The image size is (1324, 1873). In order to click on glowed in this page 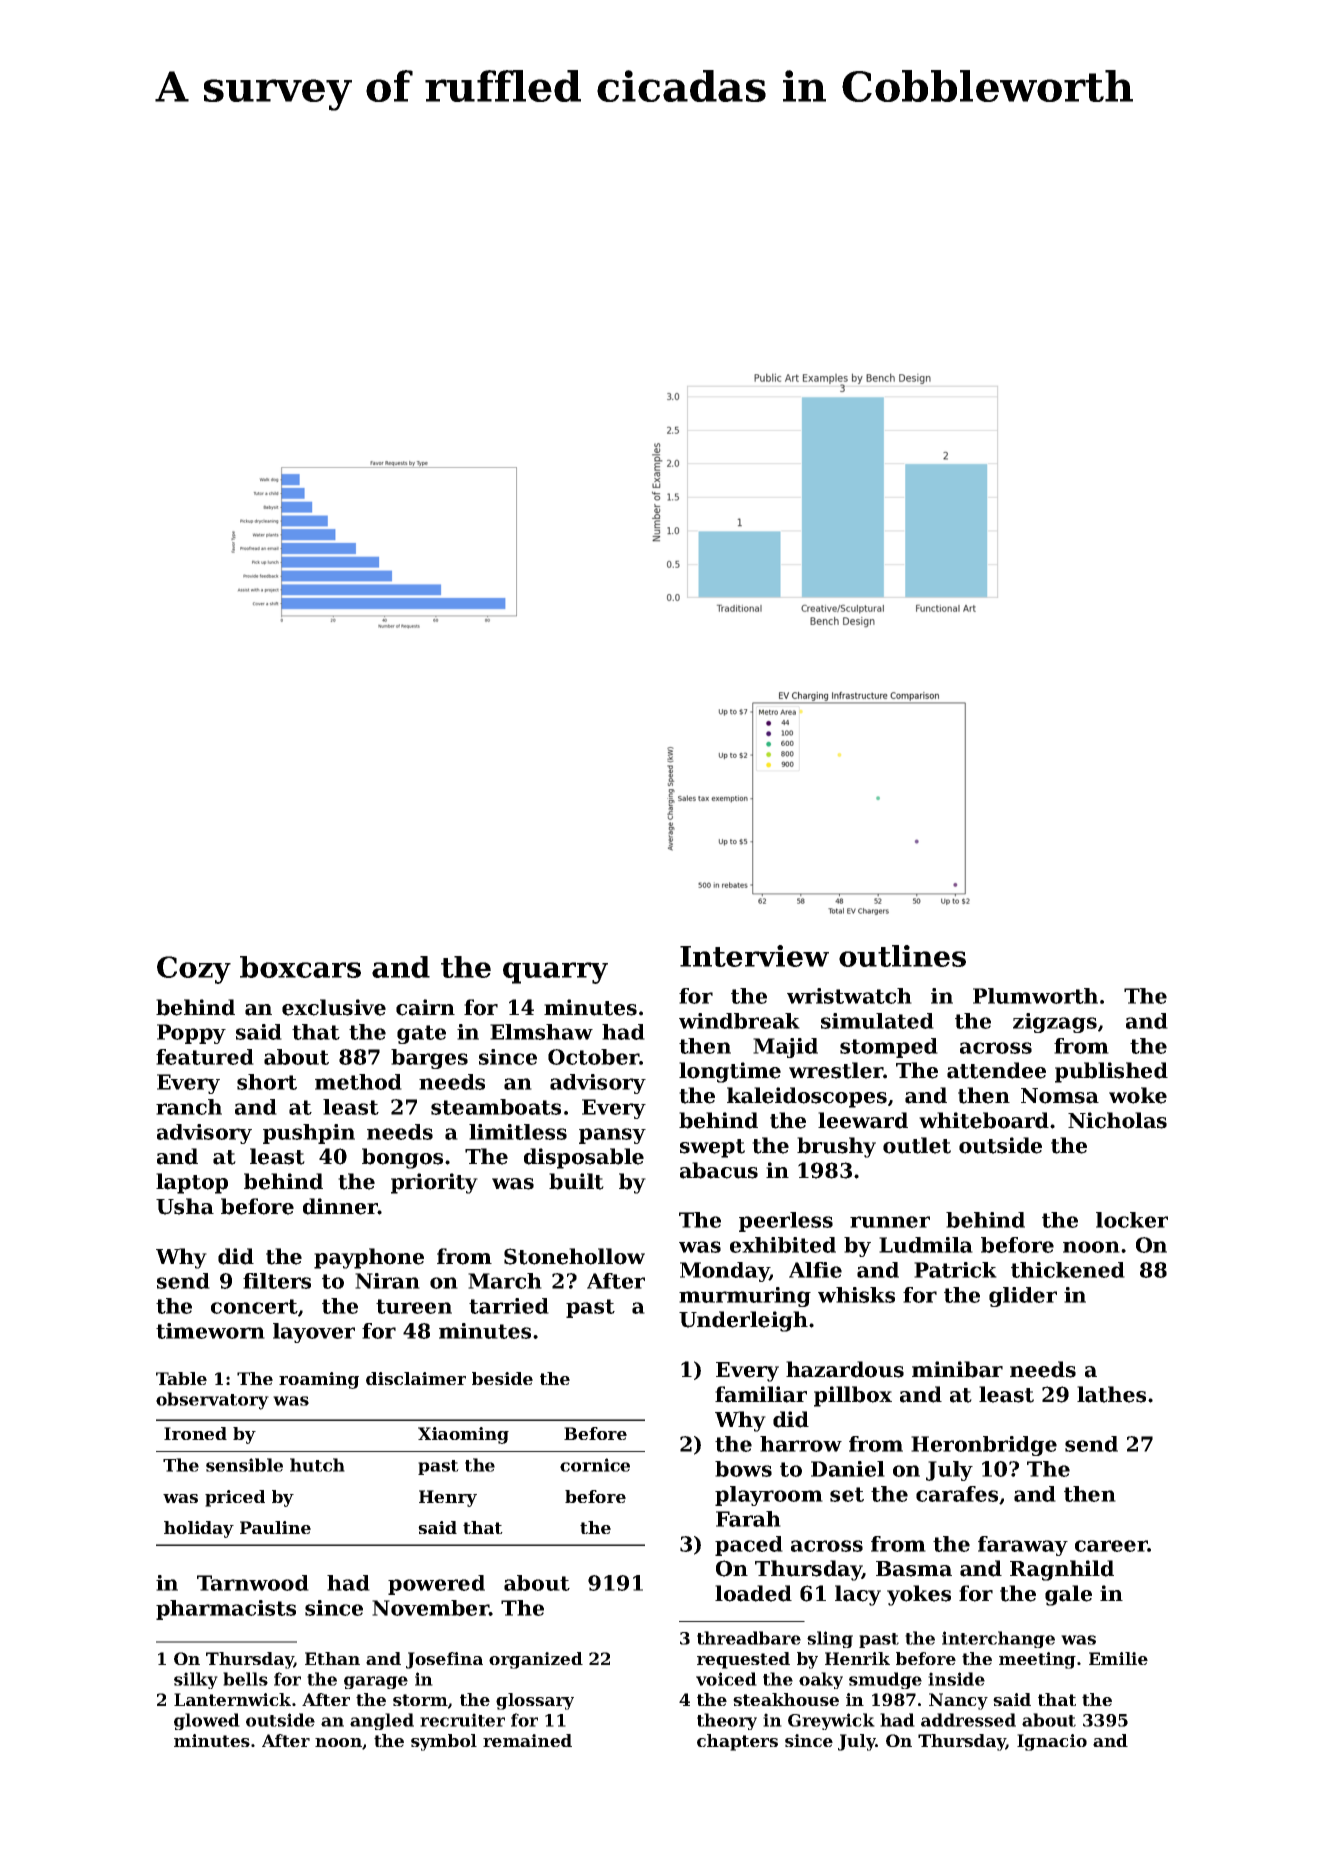, I will do `click(207, 1721)`.
